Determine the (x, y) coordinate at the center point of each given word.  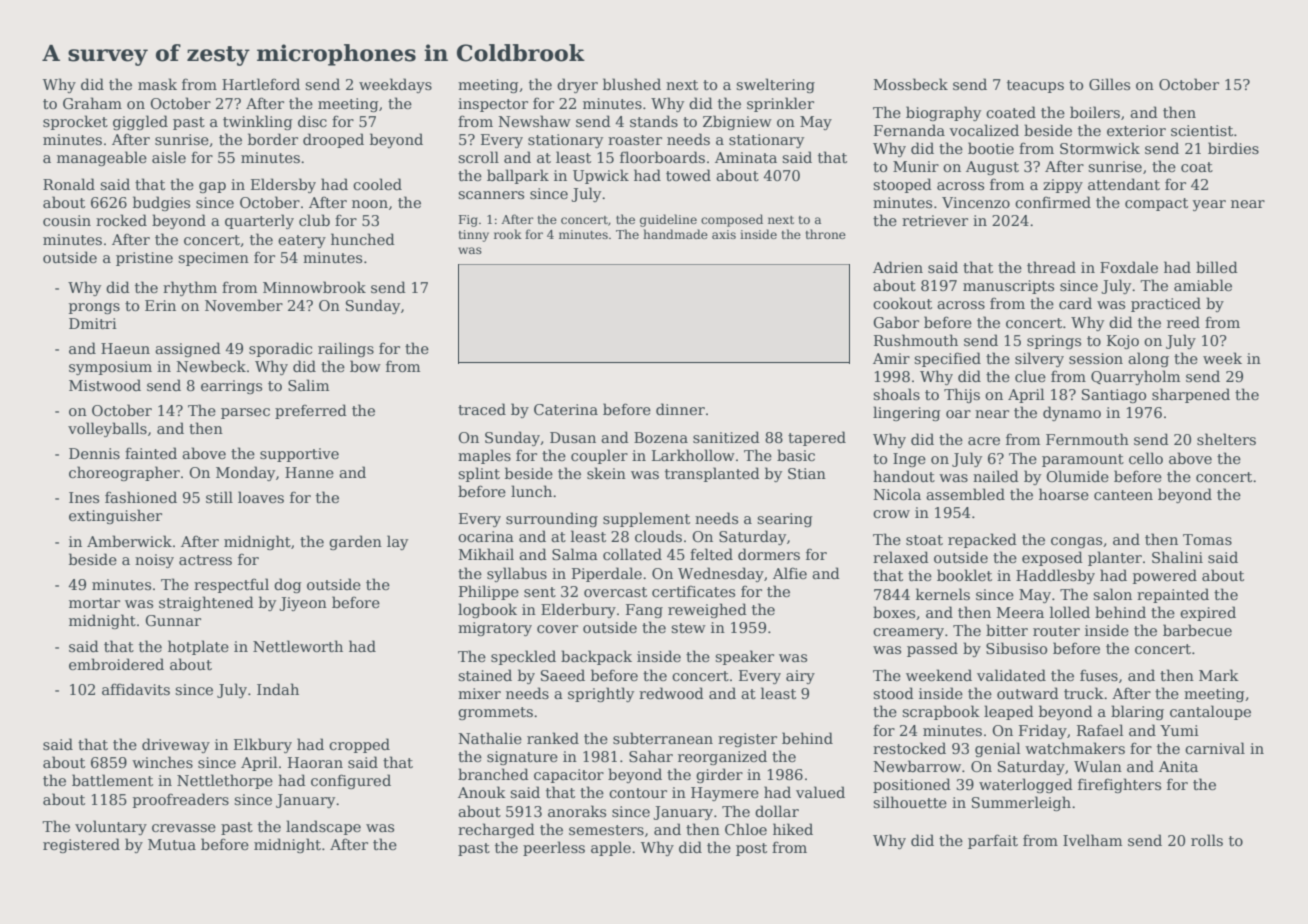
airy (800, 677)
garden (355, 542)
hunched (363, 239)
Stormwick (1100, 148)
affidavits (136, 689)
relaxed (901, 557)
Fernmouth (1087, 439)
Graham (92, 103)
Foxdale (1129, 267)
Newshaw (535, 121)
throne (826, 234)
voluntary (111, 827)
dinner (680, 409)
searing (785, 520)
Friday (1043, 731)
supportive (299, 455)
